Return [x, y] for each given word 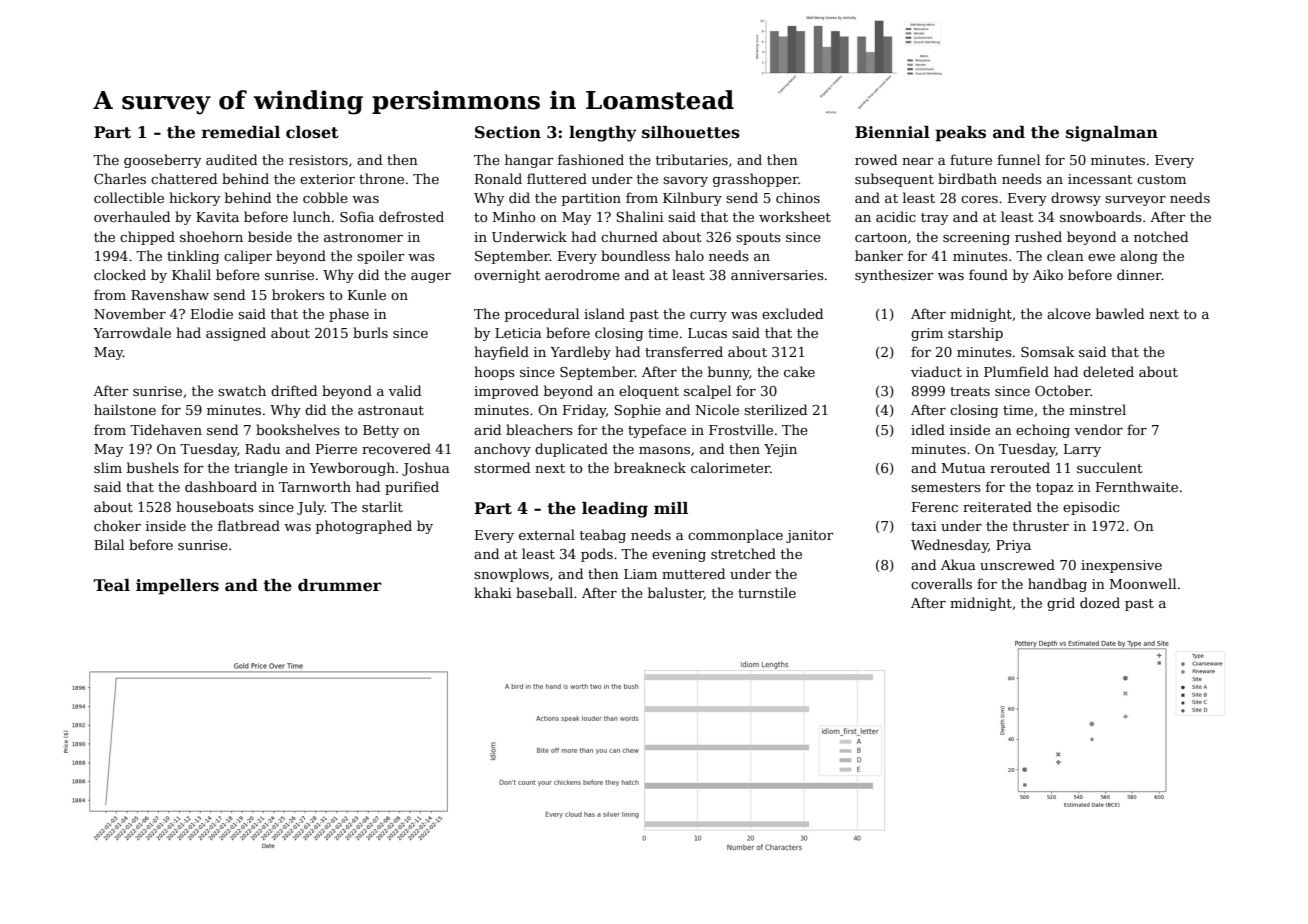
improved [506, 392]
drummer [340, 585]
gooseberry [162, 161]
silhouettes [691, 132]
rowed [876, 159]
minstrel [1097, 409]
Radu [262, 448]
